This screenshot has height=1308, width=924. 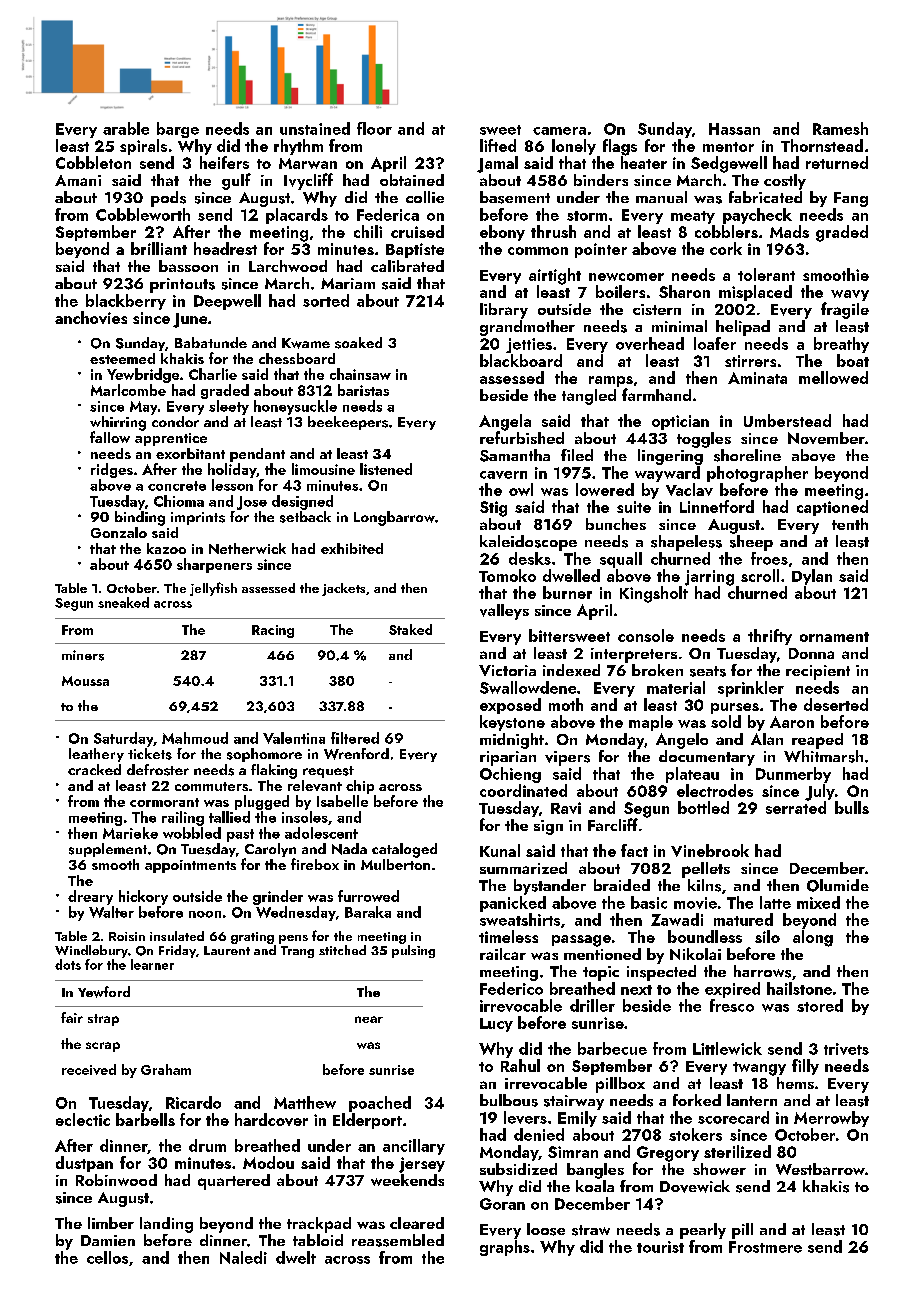 I want to click on Frostmere, so click(x=765, y=1247).
